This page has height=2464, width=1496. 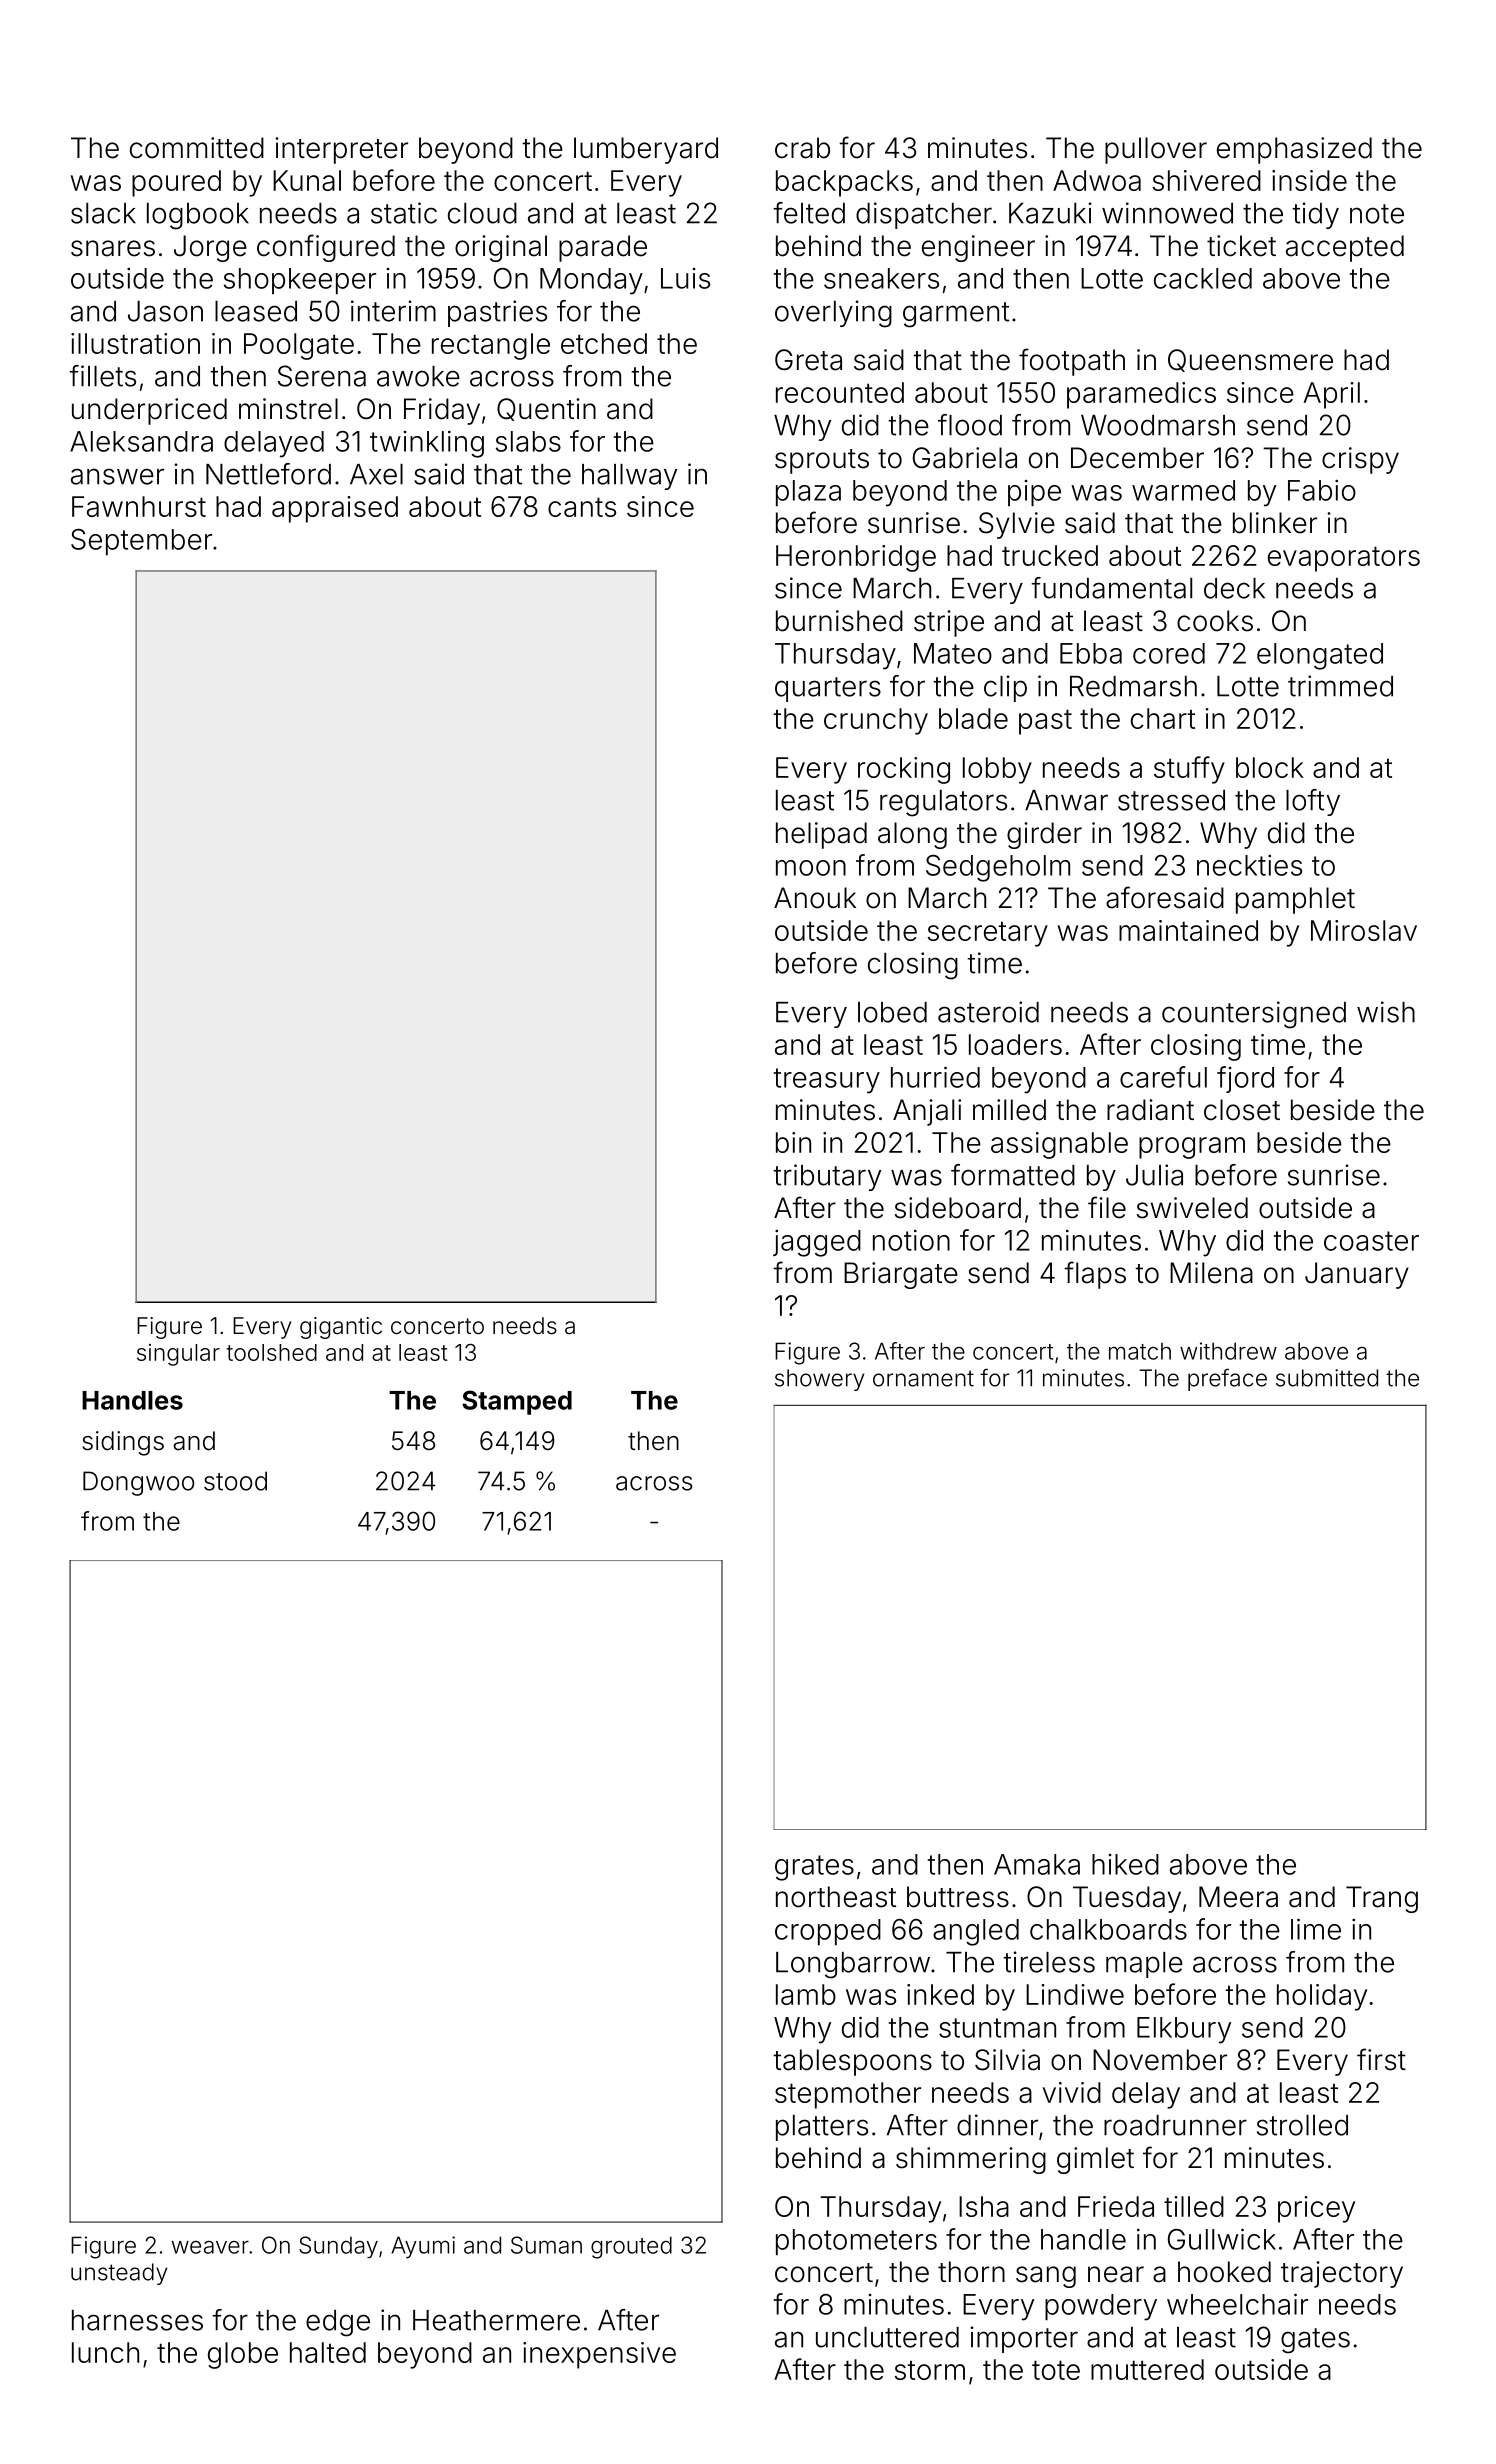 What do you see at coordinates (808, 360) in the page?
I see `Greta` at bounding box center [808, 360].
